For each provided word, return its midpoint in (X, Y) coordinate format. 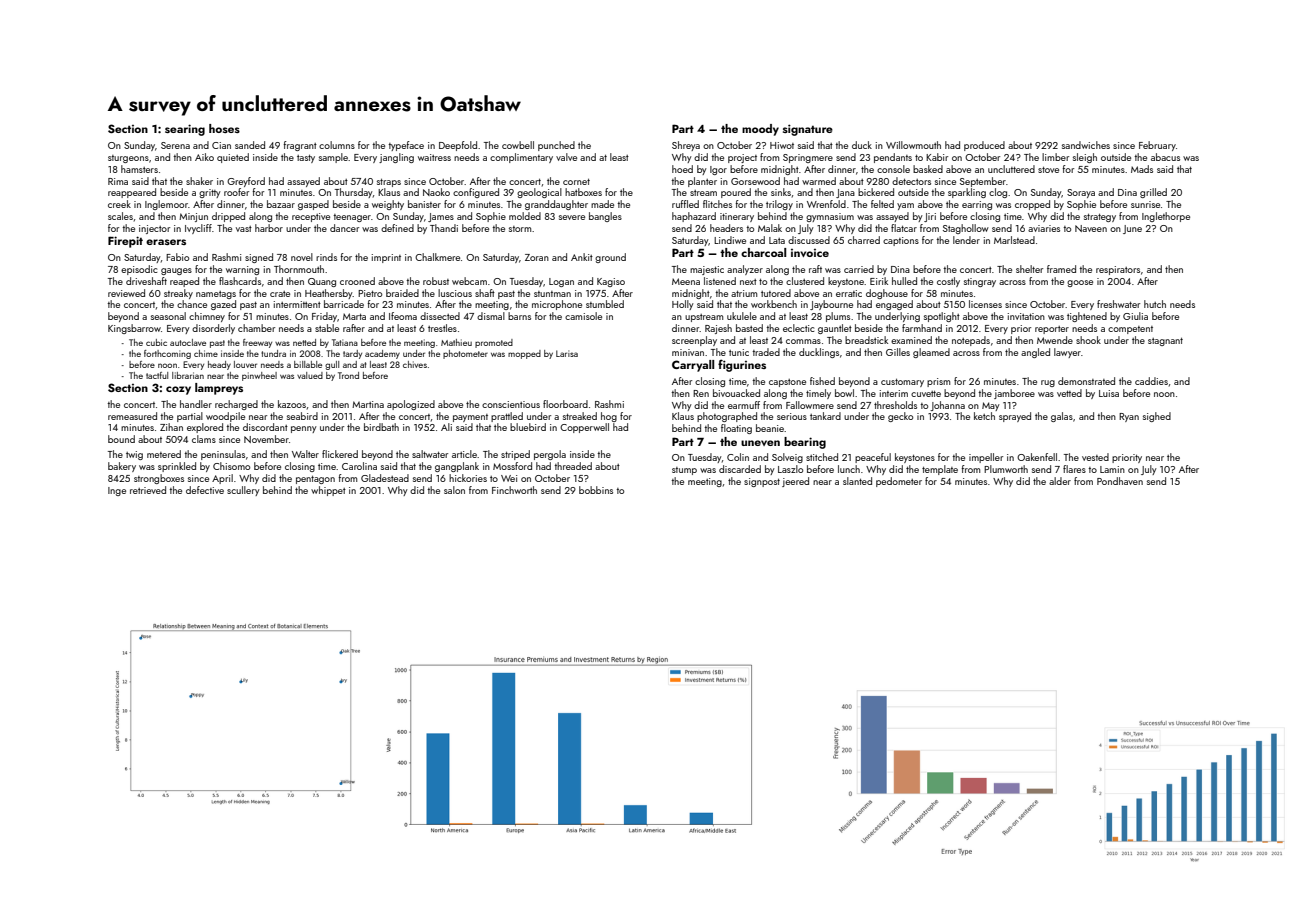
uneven (760, 443)
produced (984, 146)
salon (454, 490)
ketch (984, 416)
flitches (717, 204)
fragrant (300, 146)
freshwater (1118, 304)
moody (760, 130)
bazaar (281, 204)
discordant (265, 427)
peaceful (873, 458)
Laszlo (790, 469)
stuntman (552, 294)
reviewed (126, 293)
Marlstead (1014, 240)
